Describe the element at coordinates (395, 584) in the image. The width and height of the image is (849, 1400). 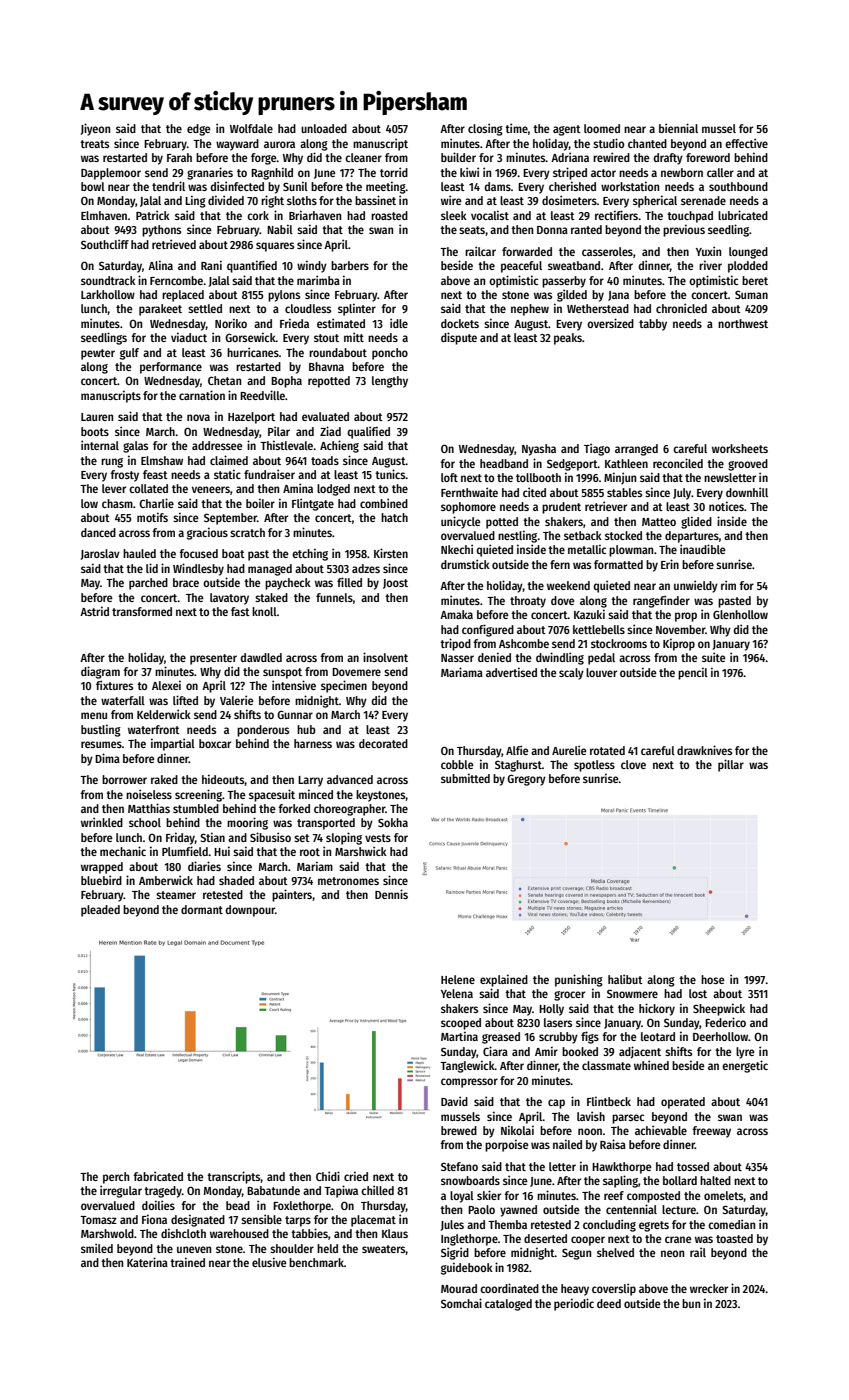
I see `Joost` at that location.
